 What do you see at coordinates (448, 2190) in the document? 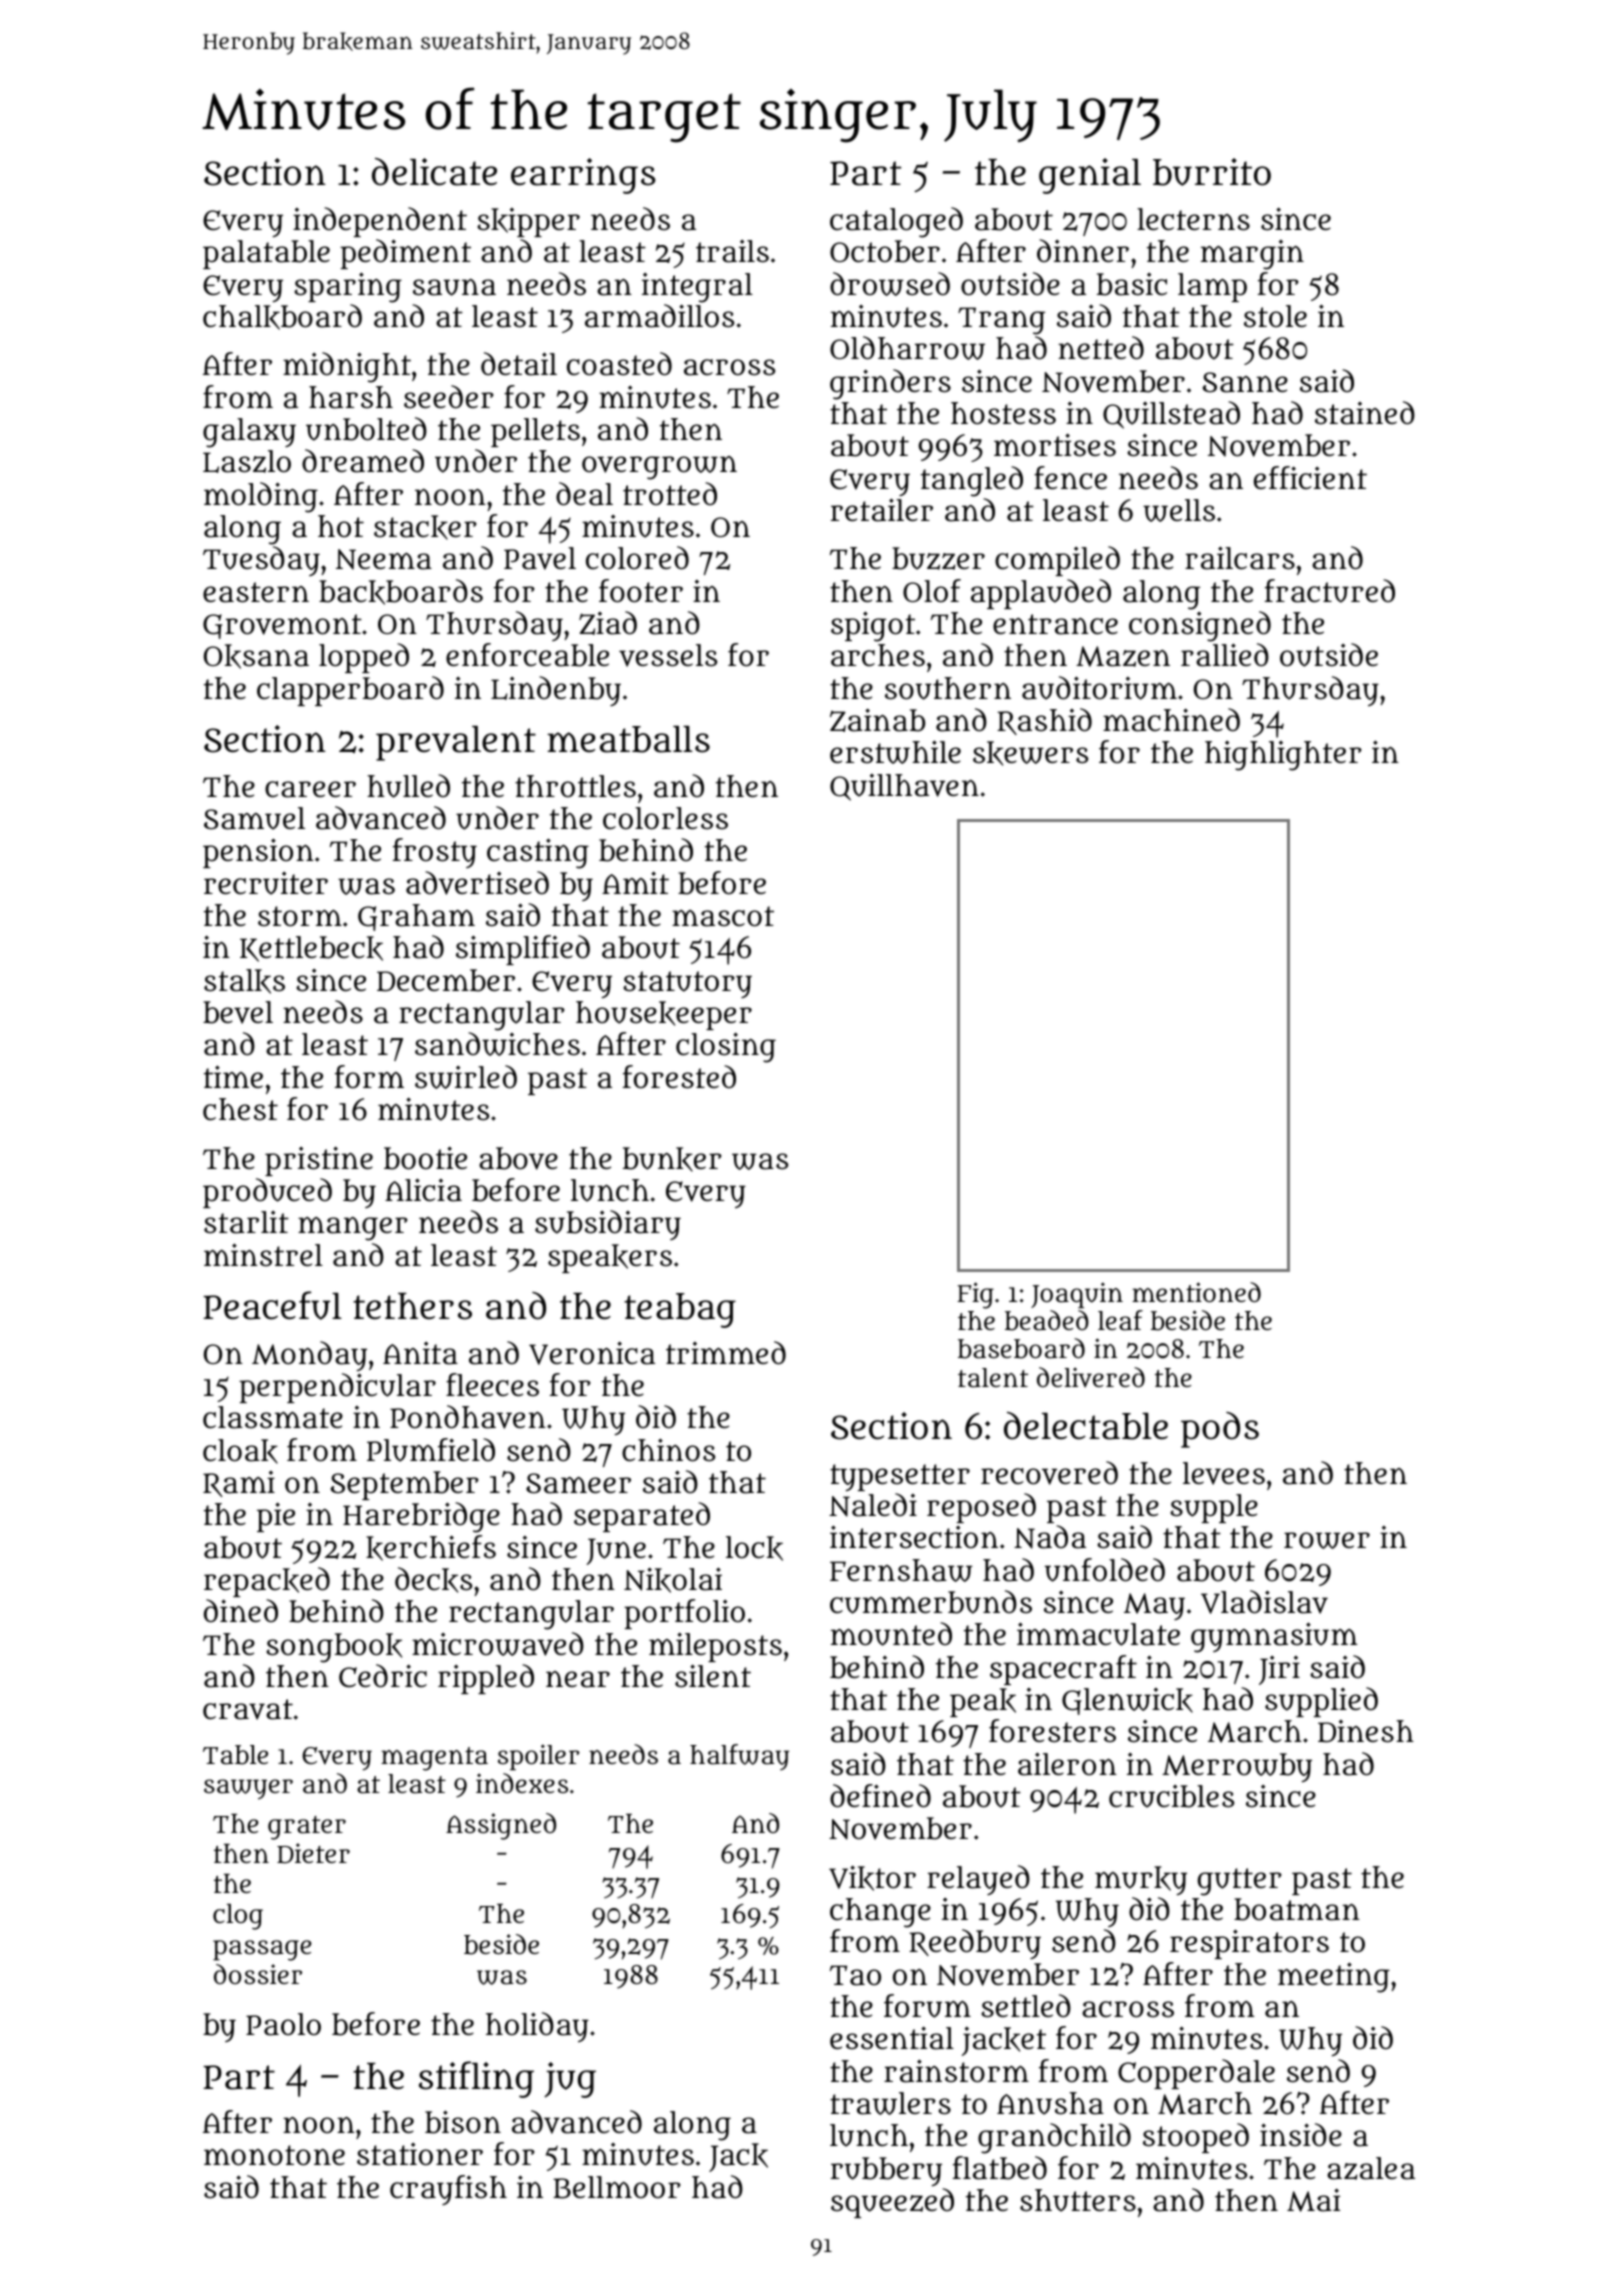
I see `crayfish` at bounding box center [448, 2190].
